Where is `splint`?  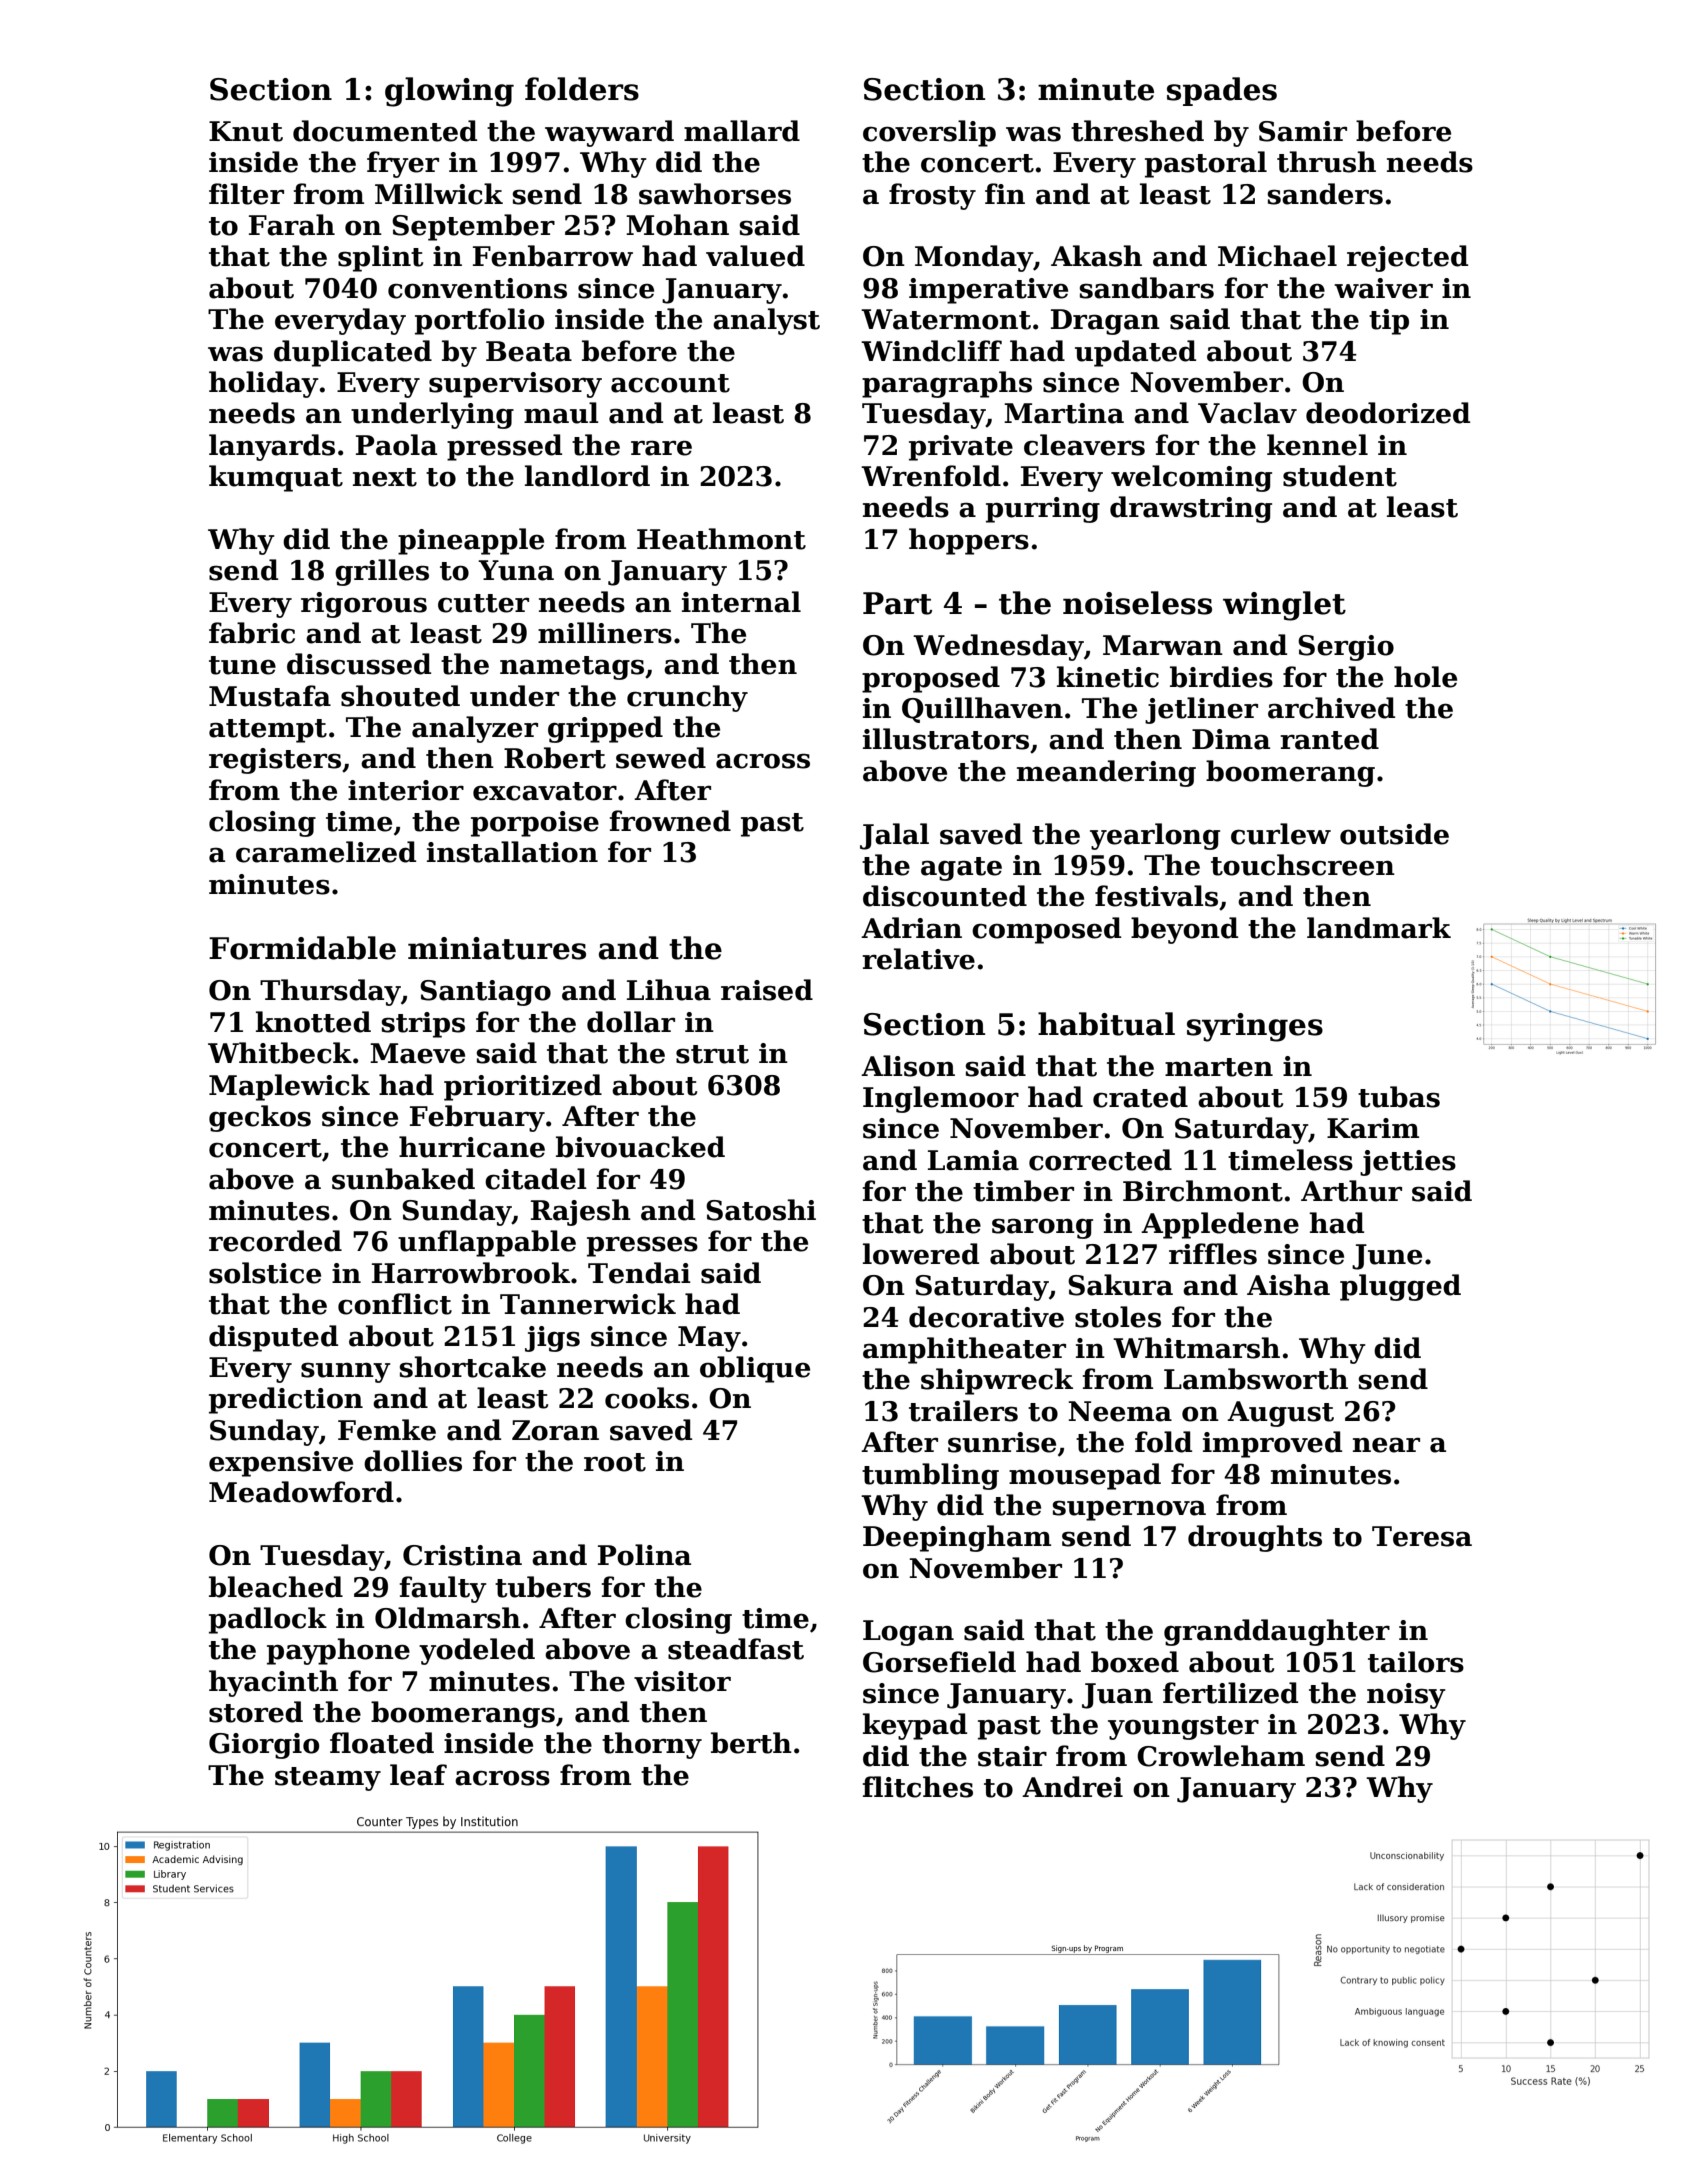 splint is located at coordinates (380, 258).
